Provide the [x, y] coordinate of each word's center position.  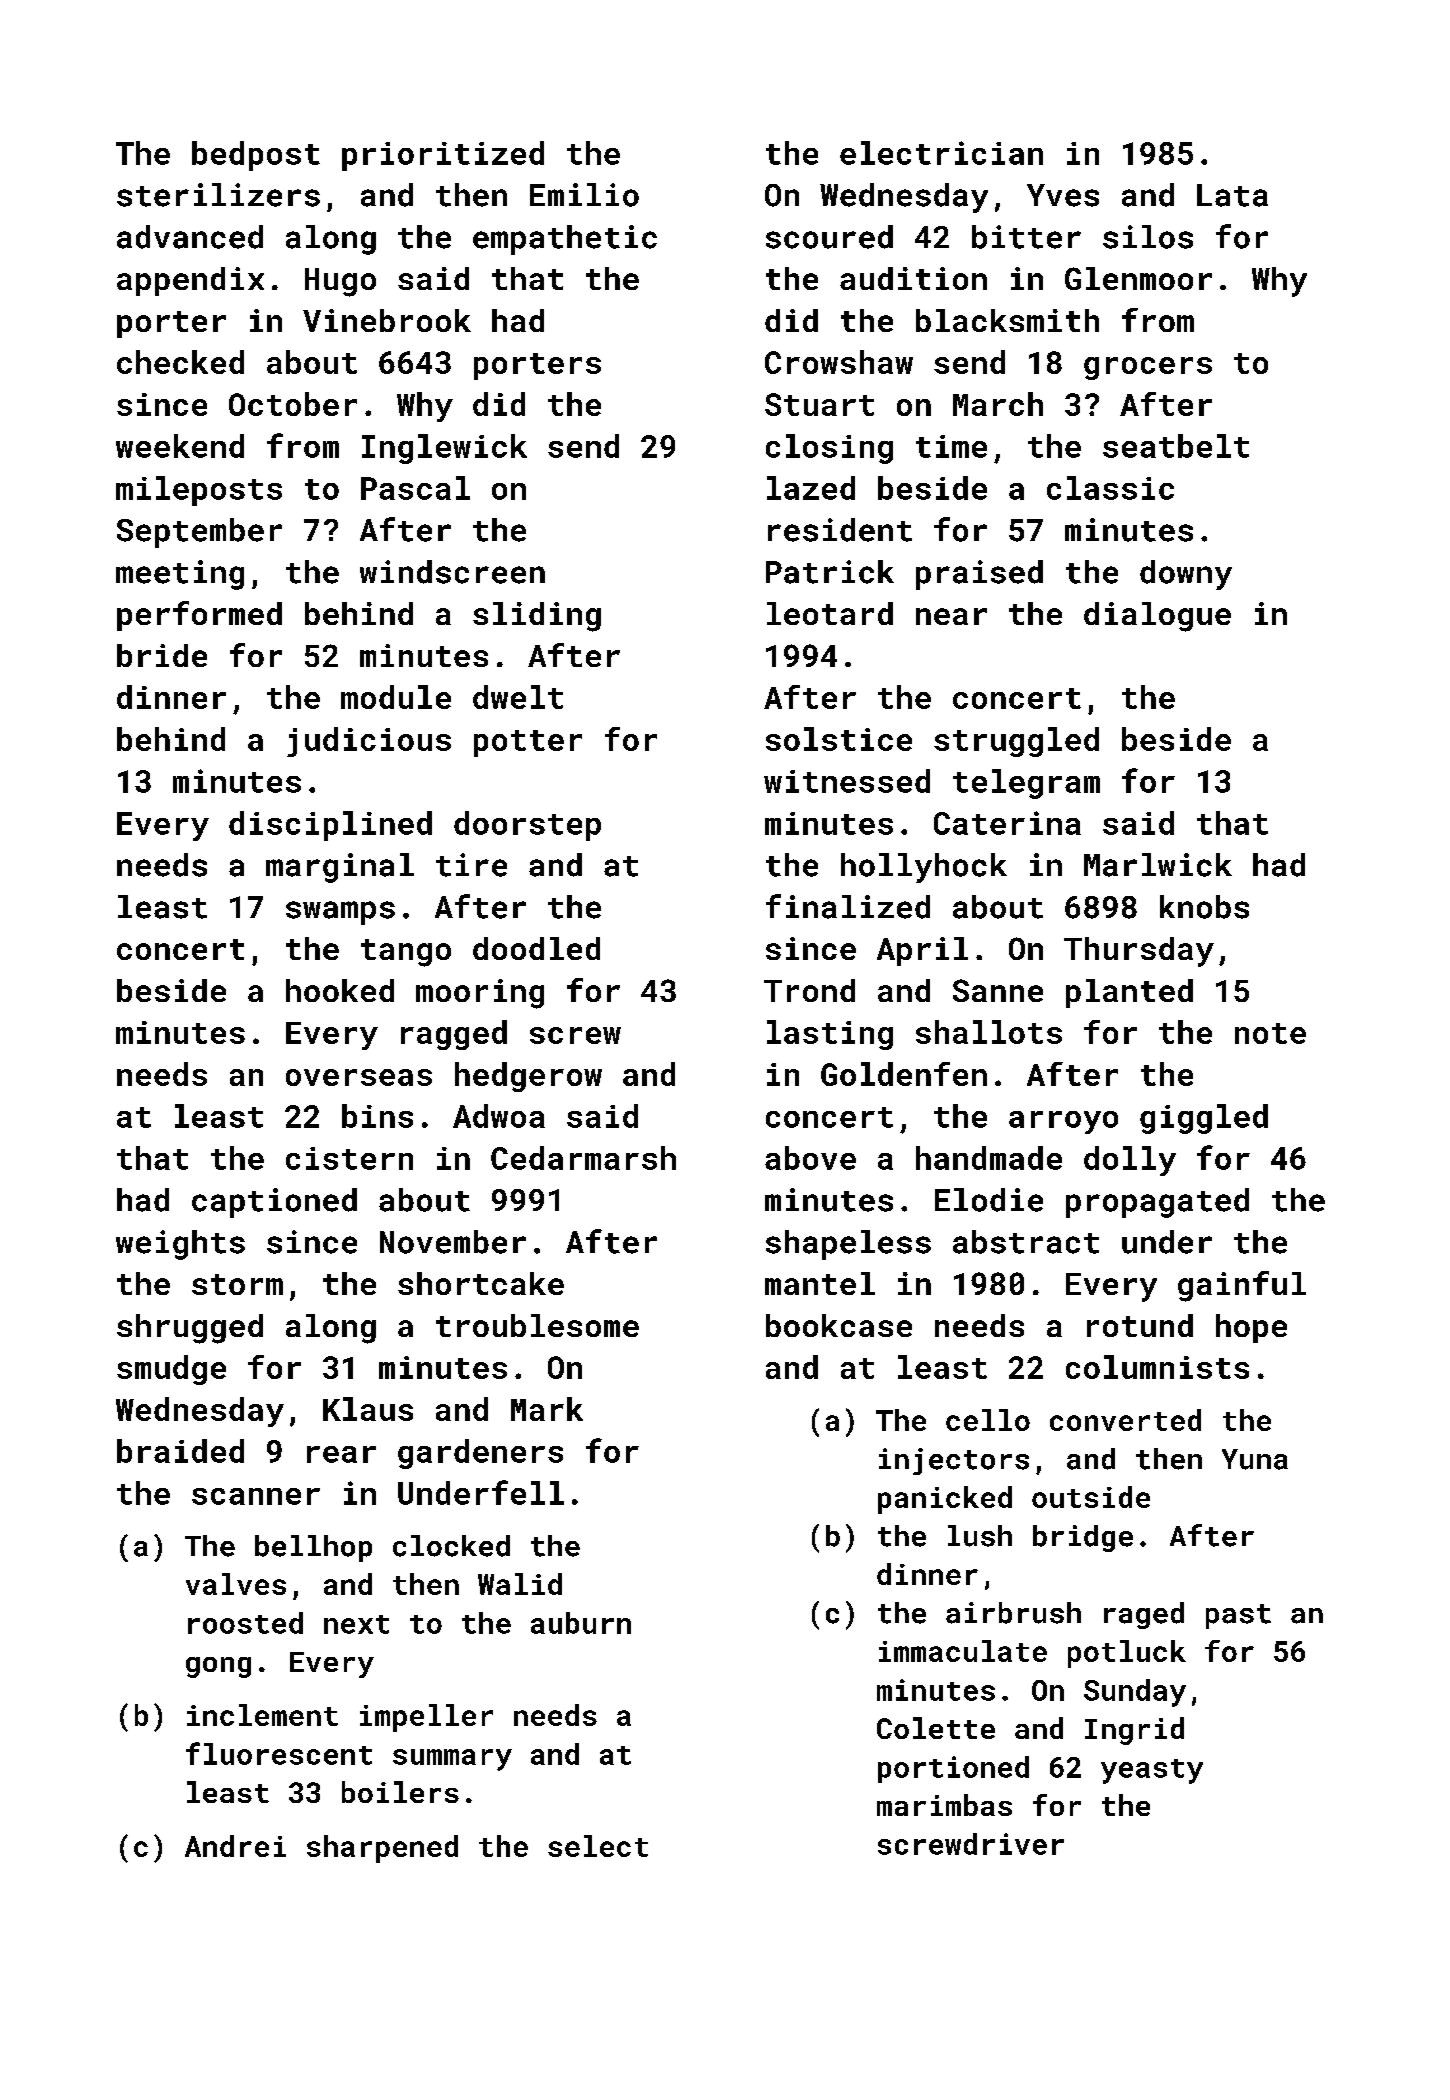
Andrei [235, 1846]
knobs [1204, 907]
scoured [829, 237]
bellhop [313, 1548]
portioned [953, 1769]
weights [180, 1245]
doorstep [527, 826]
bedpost [256, 156]
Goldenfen [904, 1074]
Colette [936, 1728]
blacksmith [1007, 320]
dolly [1130, 1161]
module [396, 697]
